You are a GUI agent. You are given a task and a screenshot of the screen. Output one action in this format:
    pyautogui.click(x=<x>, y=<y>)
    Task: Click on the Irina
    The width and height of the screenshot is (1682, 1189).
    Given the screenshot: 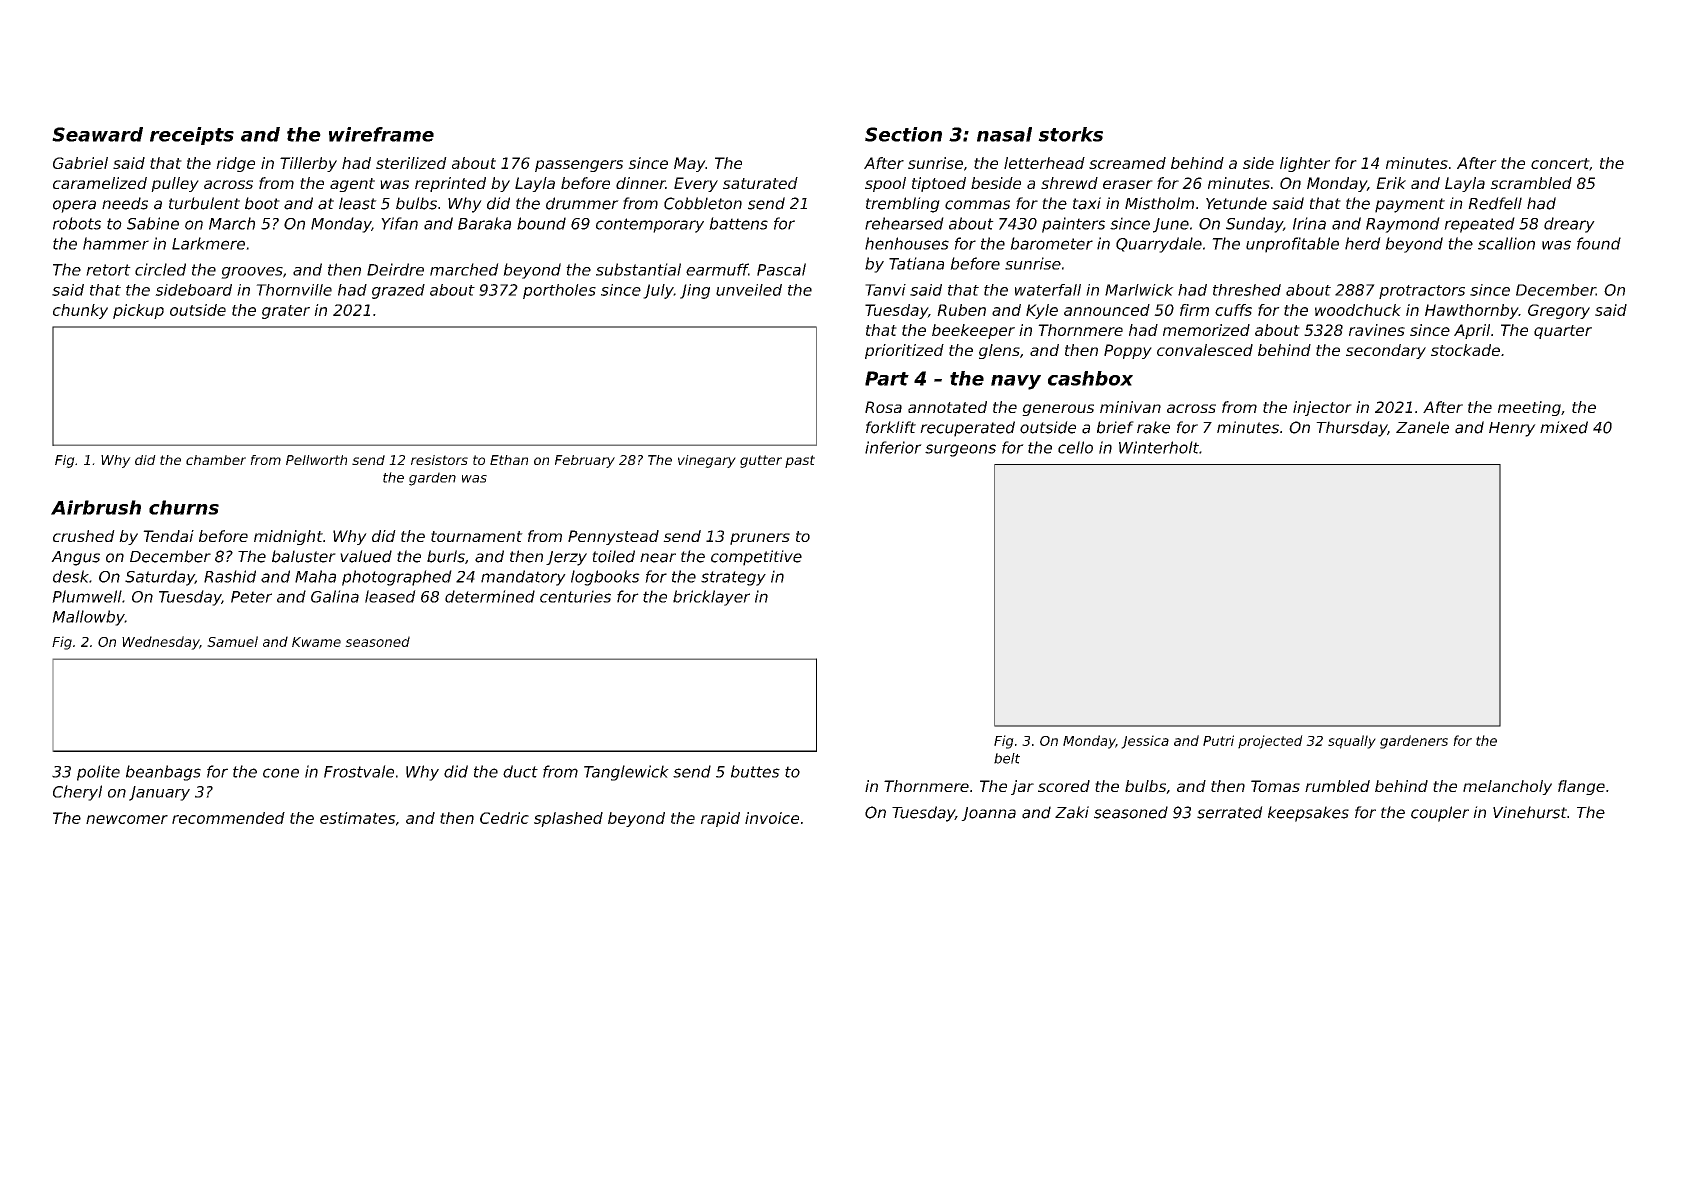 What is the action you would take?
    pyautogui.click(x=1309, y=223)
